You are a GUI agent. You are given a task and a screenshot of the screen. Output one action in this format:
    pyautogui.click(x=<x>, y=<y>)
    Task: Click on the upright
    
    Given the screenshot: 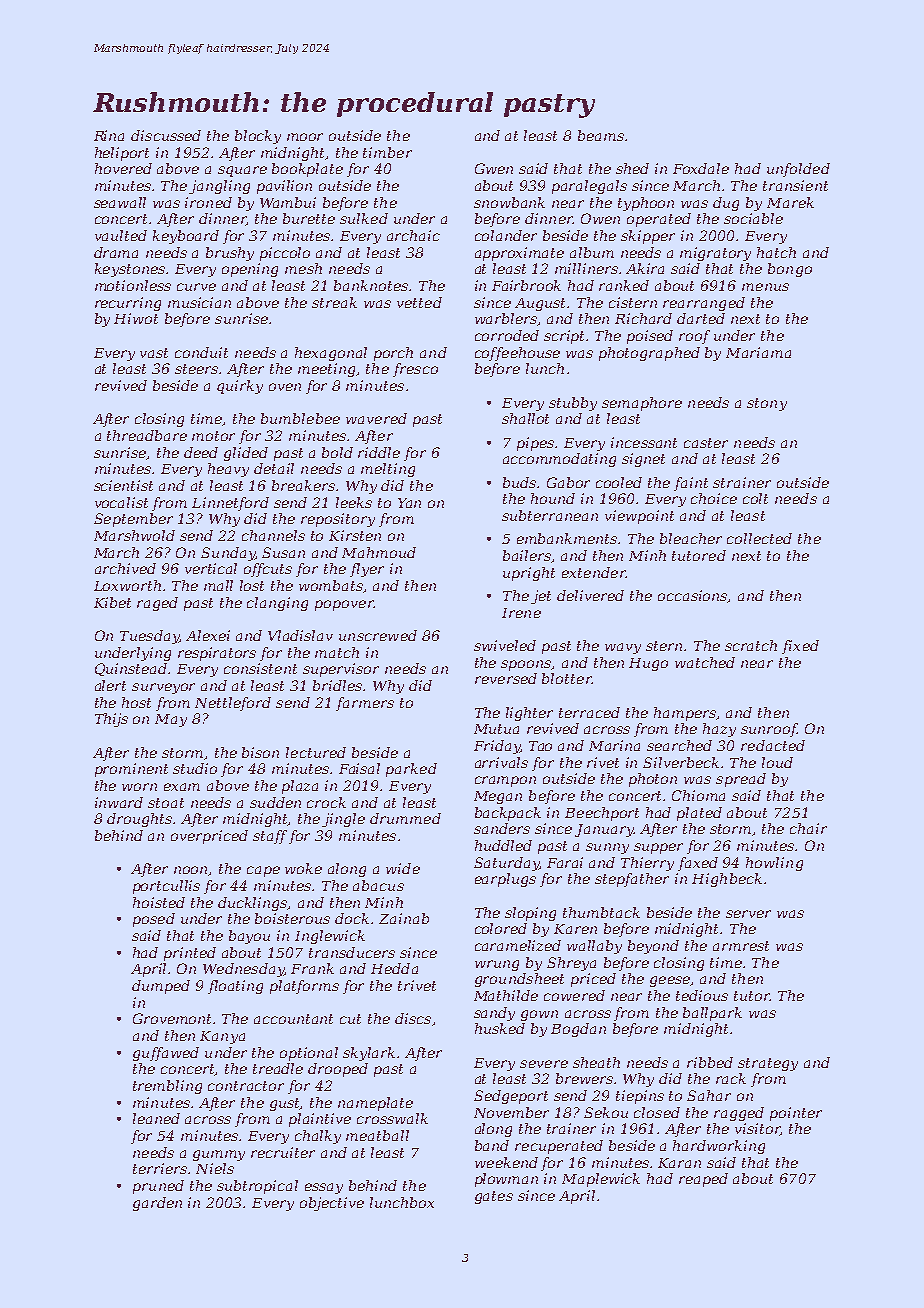 What is the action you would take?
    pyautogui.click(x=529, y=574)
